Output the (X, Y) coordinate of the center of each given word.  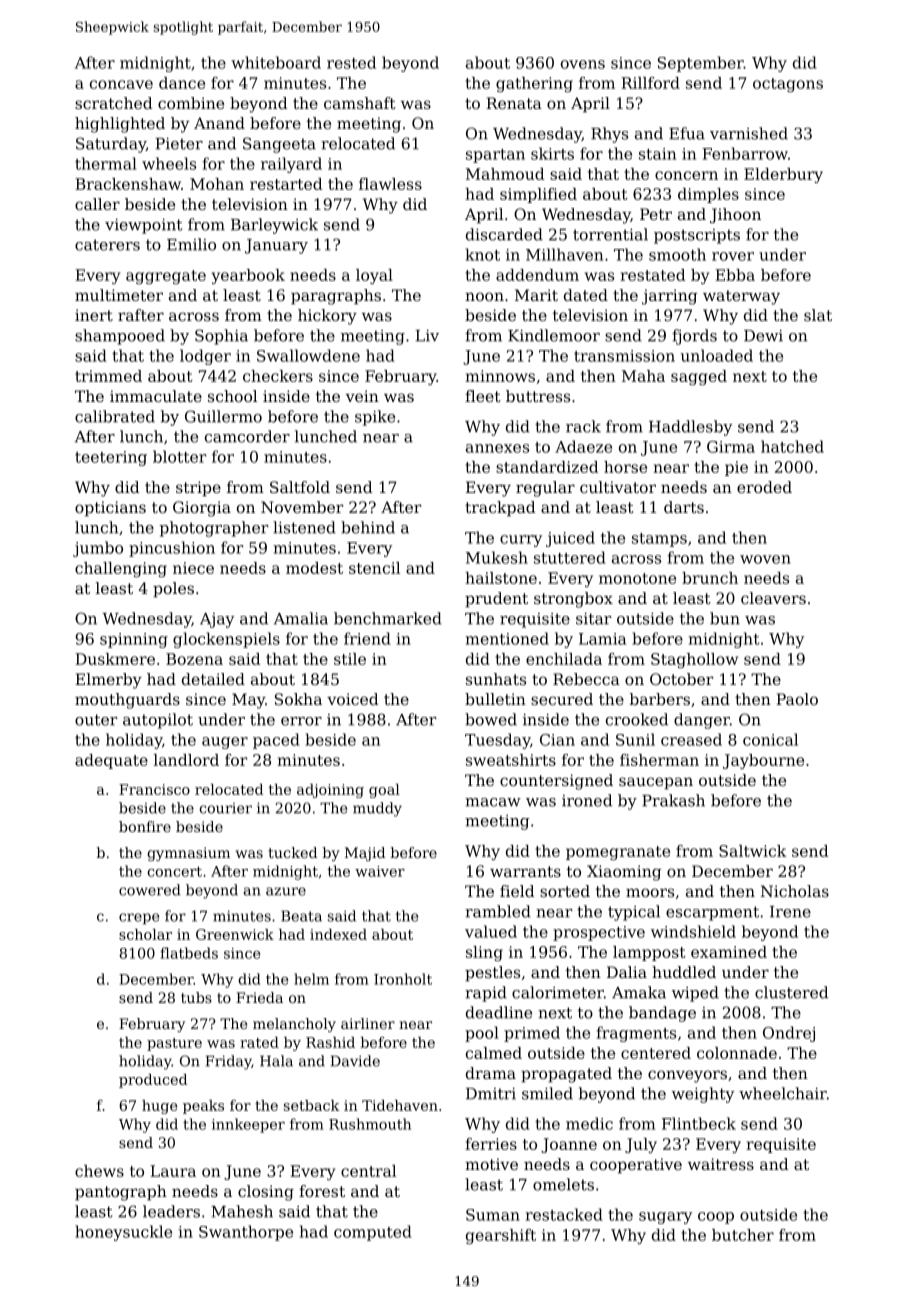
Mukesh (497, 557)
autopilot (158, 721)
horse (625, 467)
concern (686, 175)
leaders (171, 1211)
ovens (583, 64)
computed (373, 1233)
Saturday (111, 145)
